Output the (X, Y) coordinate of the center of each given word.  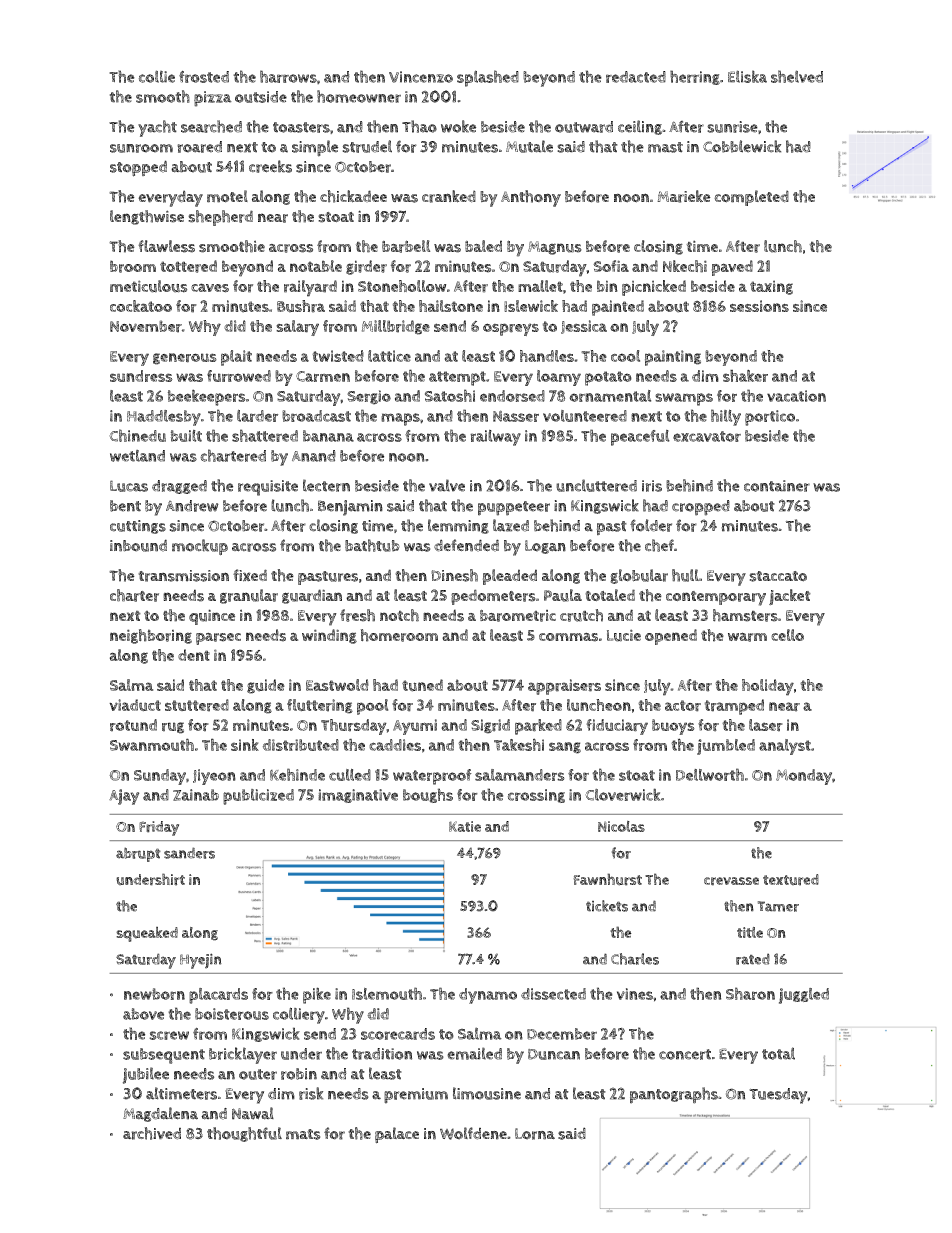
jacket (790, 597)
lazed (511, 525)
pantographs (674, 1095)
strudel (367, 146)
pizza (213, 99)
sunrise (732, 127)
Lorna (535, 1134)
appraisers (564, 687)
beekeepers (207, 397)
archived (152, 1133)
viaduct (135, 705)
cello (787, 635)
